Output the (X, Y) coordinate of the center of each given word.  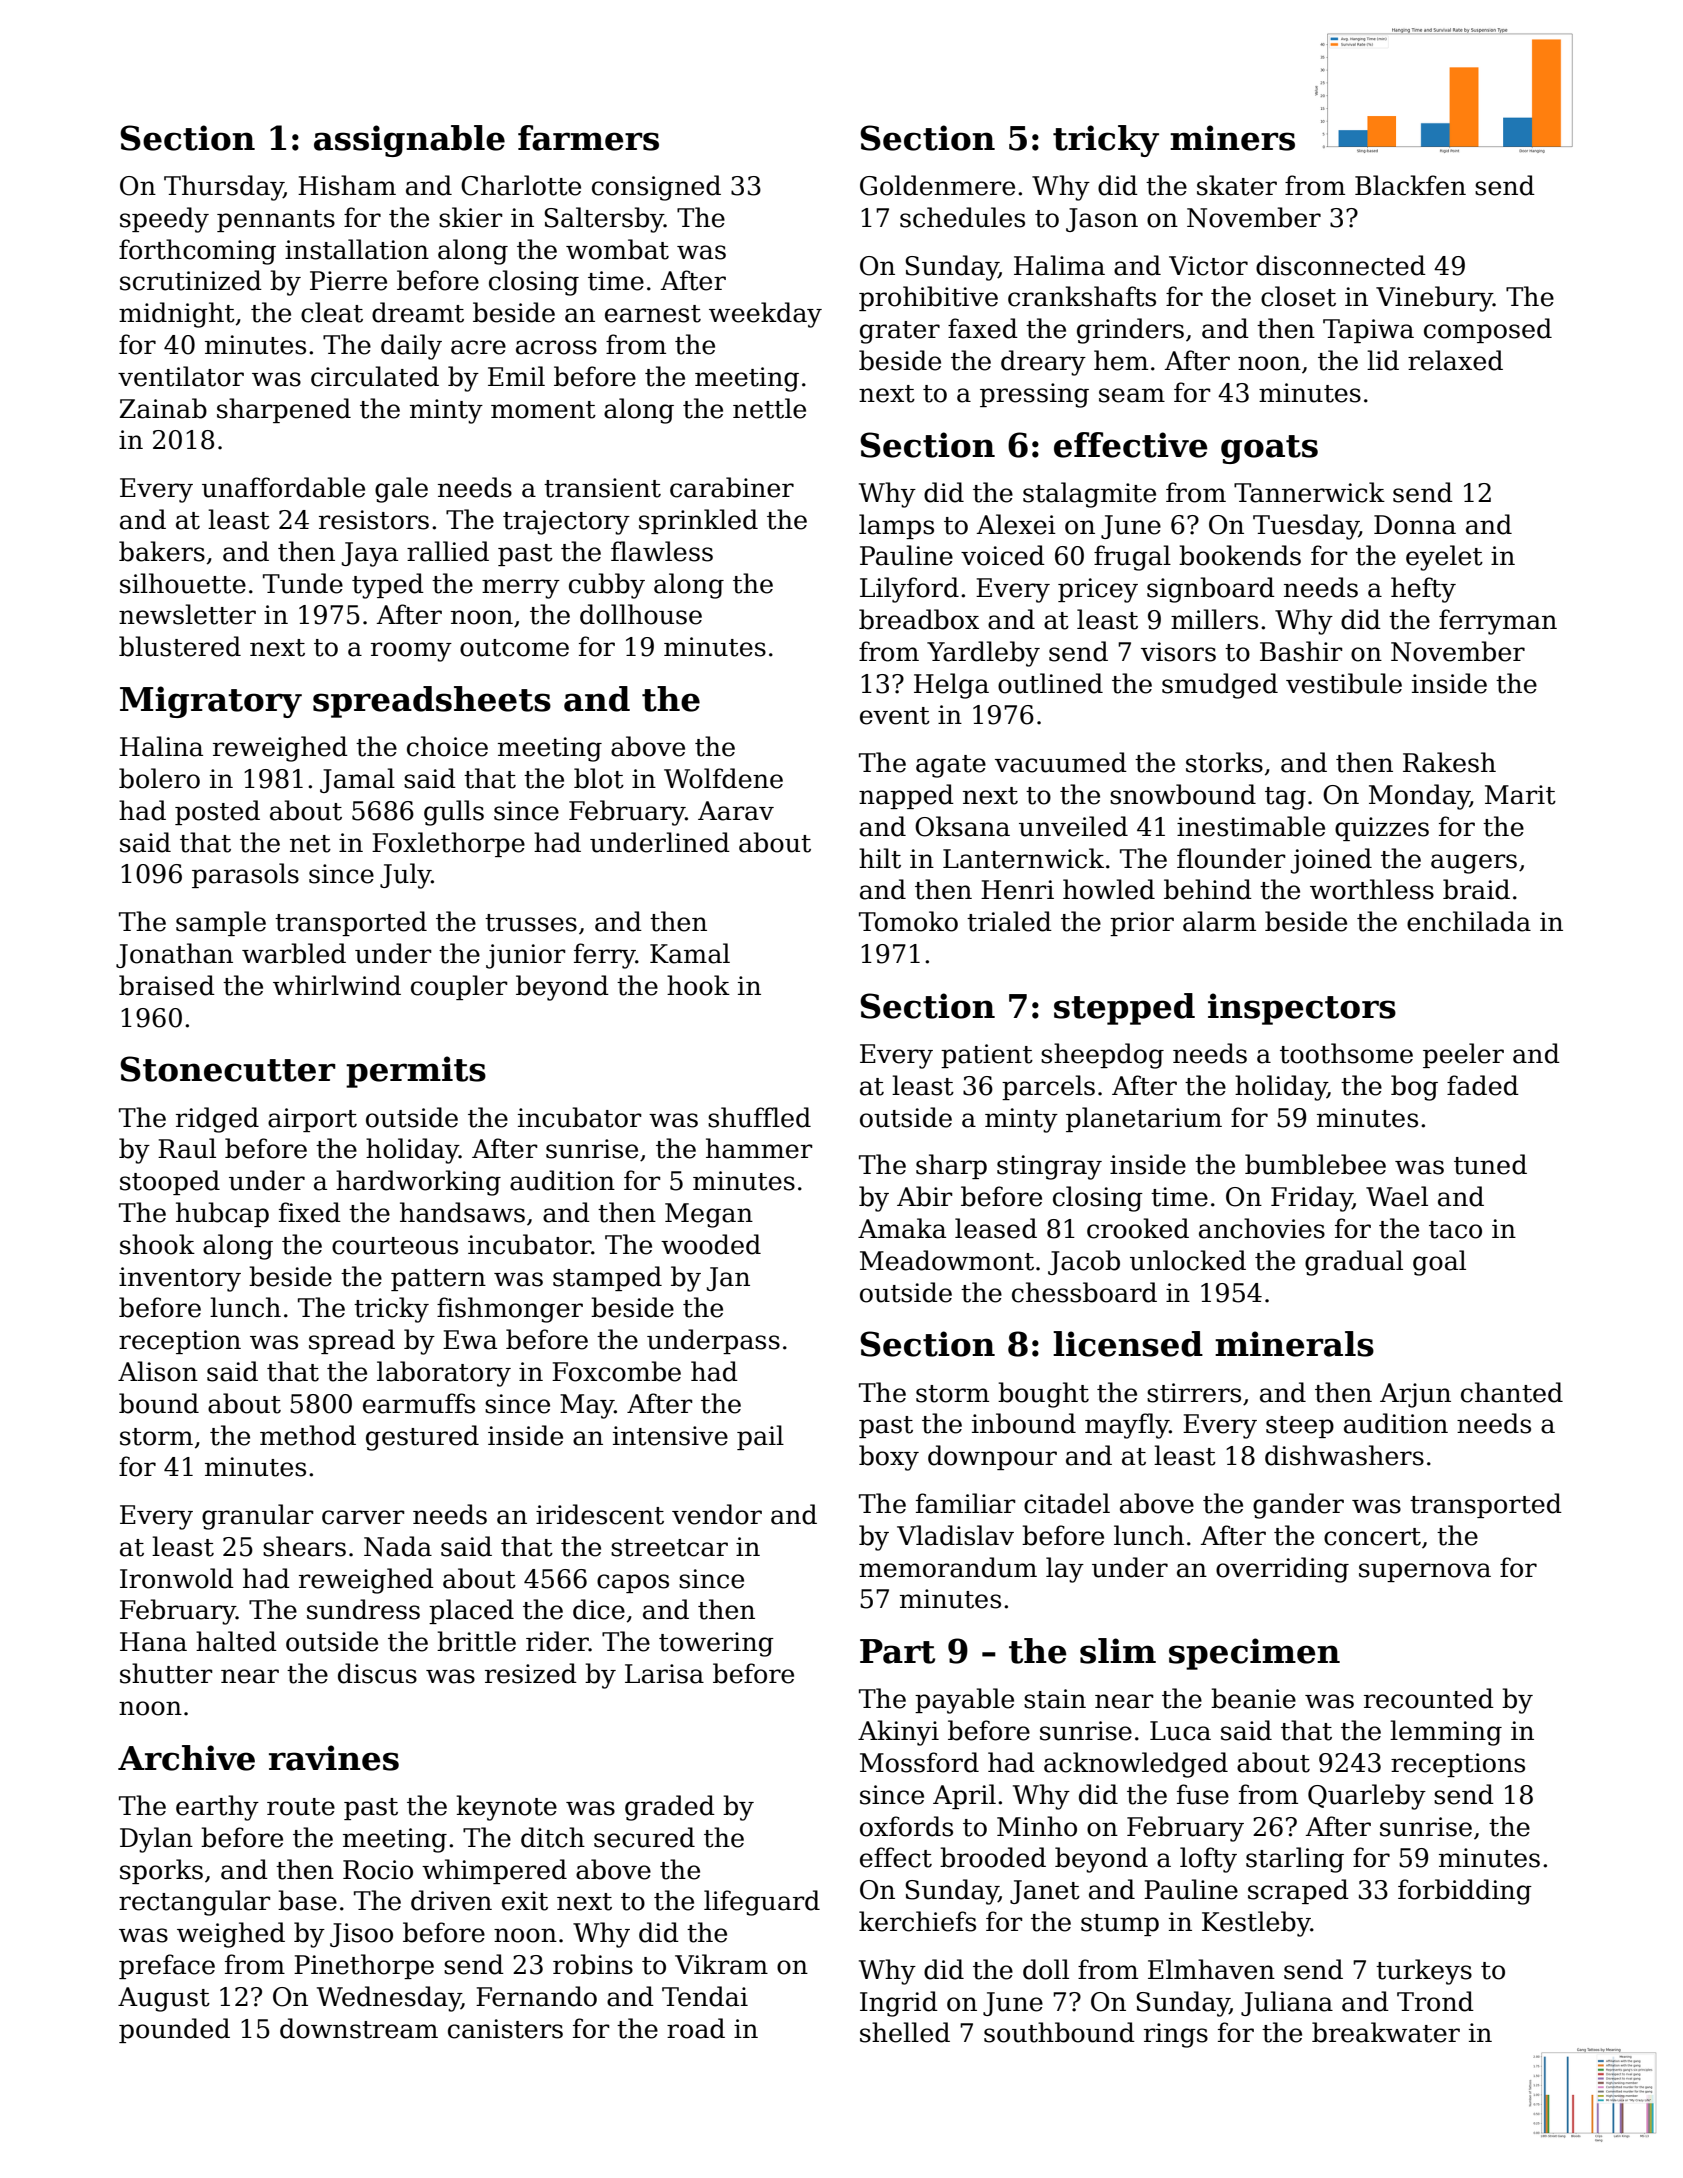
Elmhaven (1211, 1969)
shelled (905, 2032)
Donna (1415, 525)
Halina (161, 746)
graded (670, 1808)
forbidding (1465, 1892)
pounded (174, 2030)
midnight (177, 315)
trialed (1009, 921)
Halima (1059, 265)
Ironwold (177, 1578)
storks (1224, 762)
